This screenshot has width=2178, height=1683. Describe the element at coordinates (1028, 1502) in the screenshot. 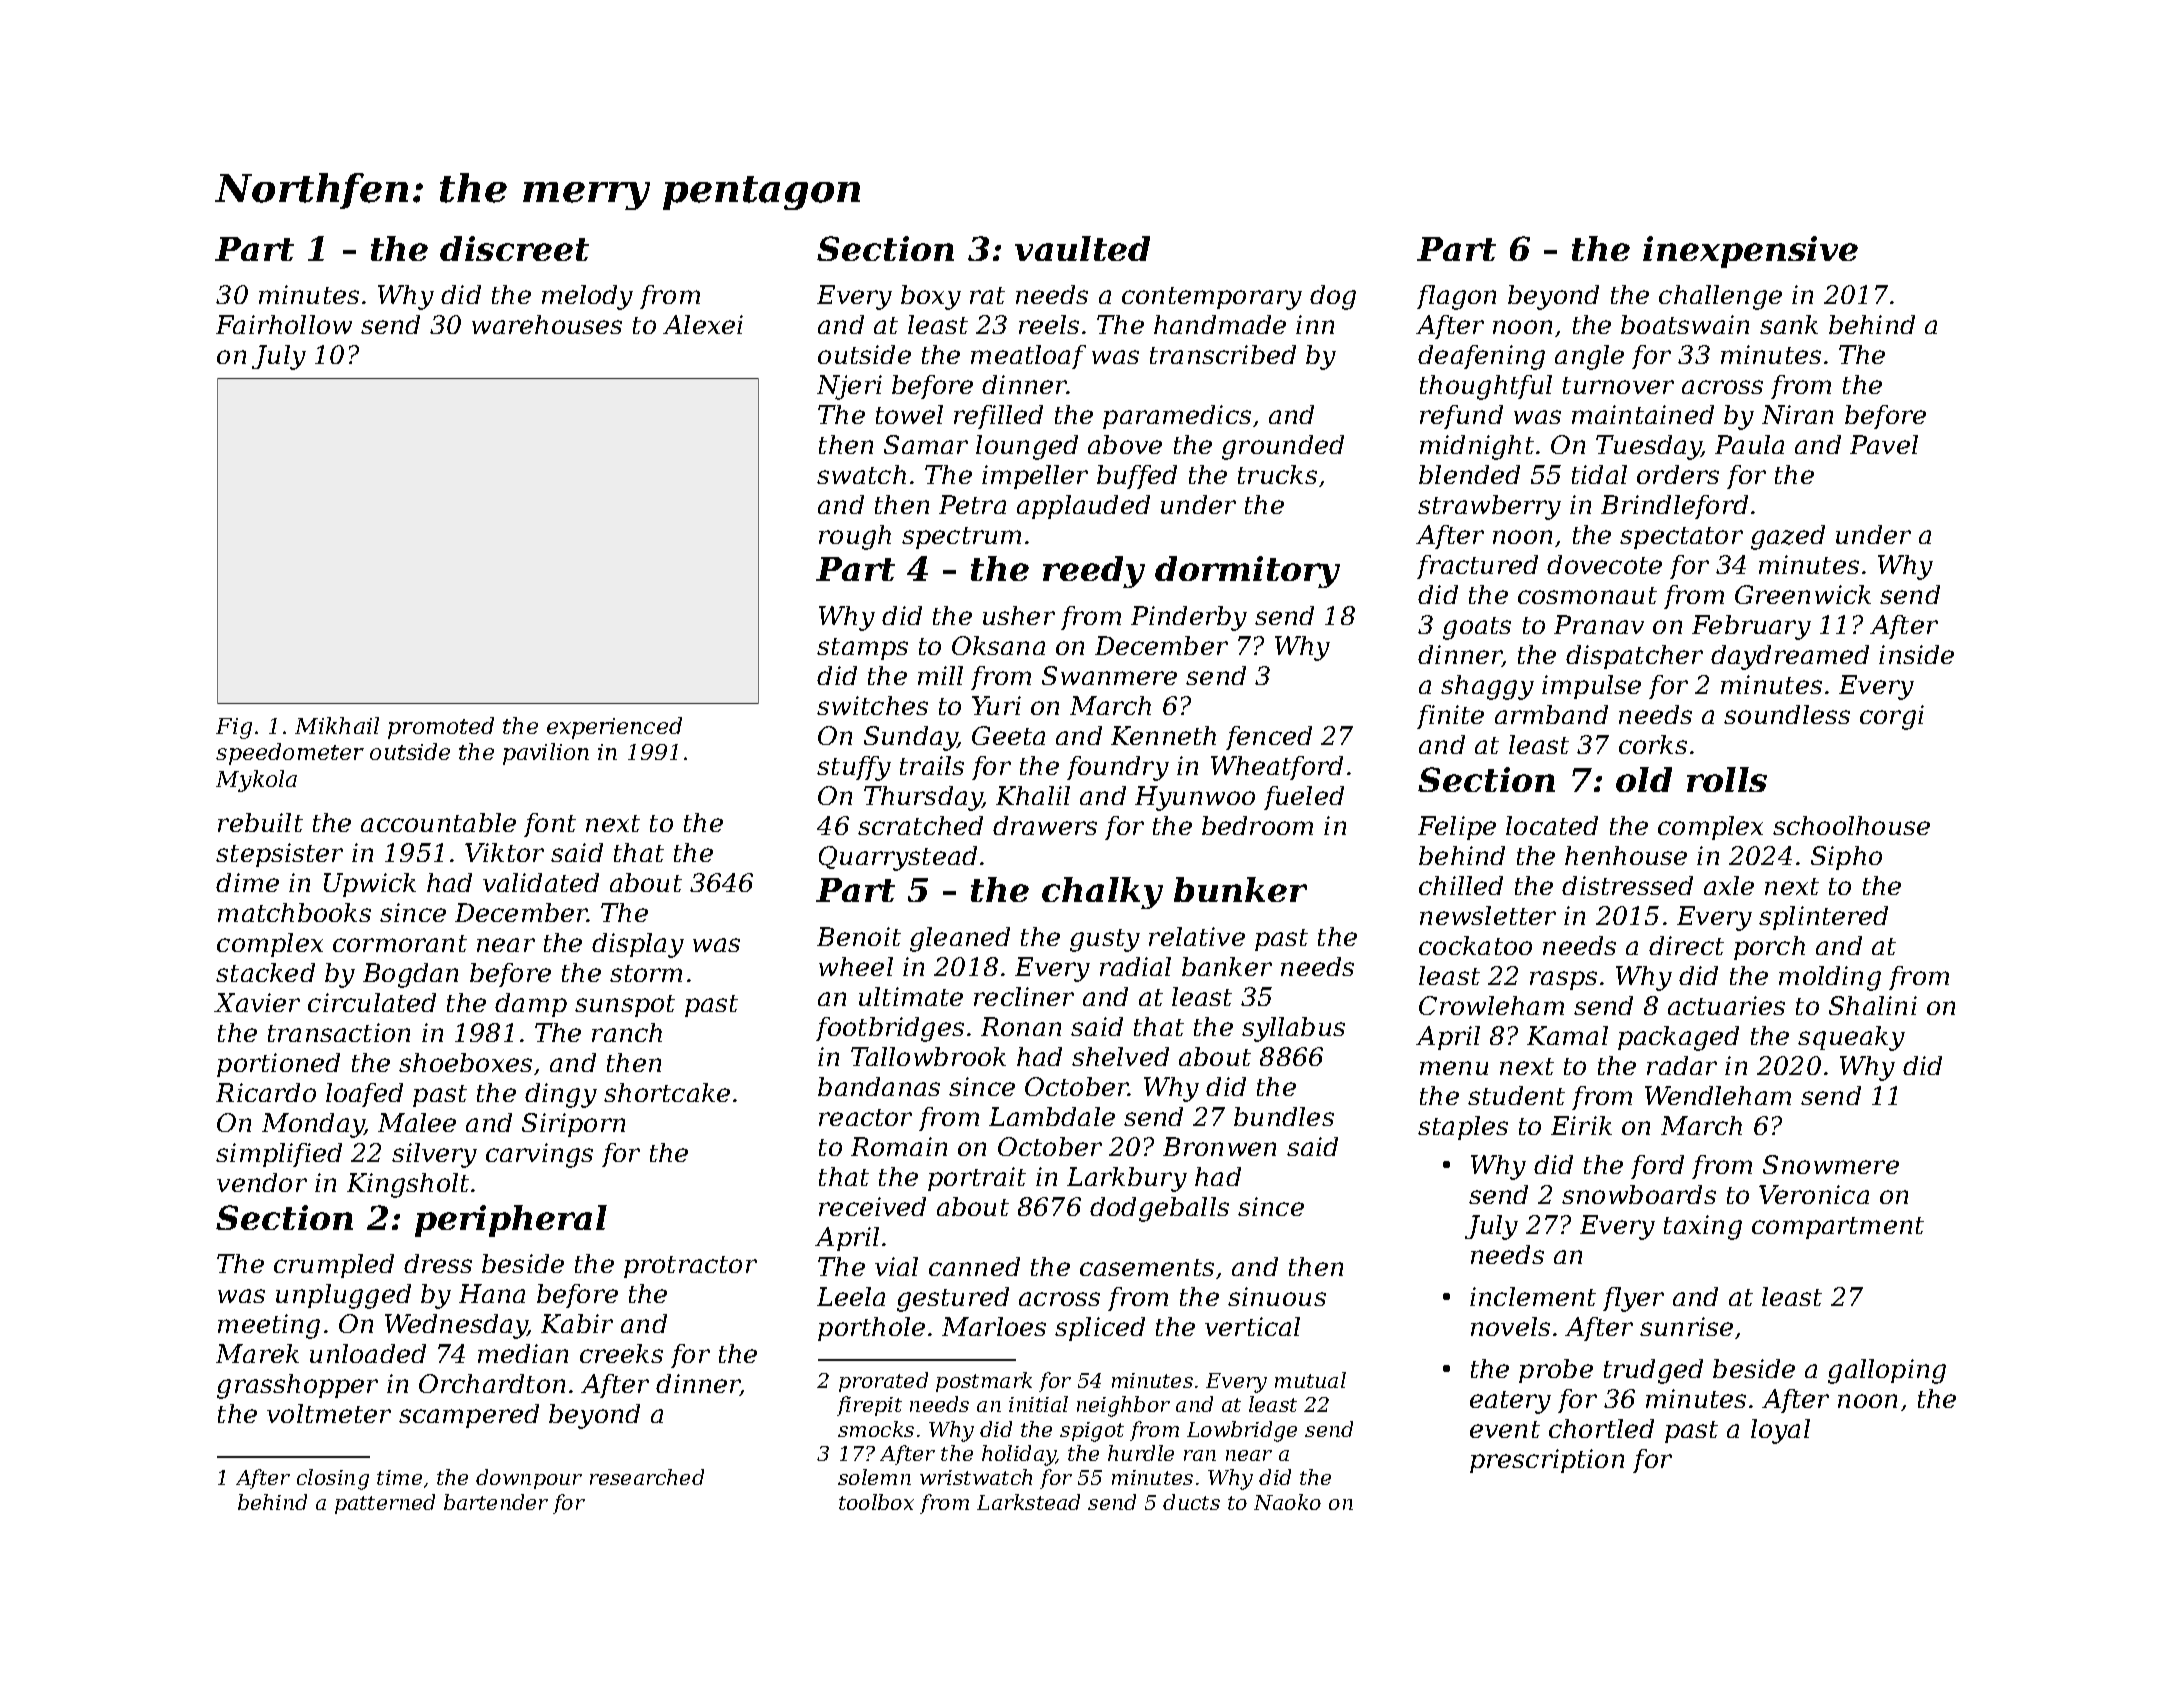

I see `Larkstead` at that location.
